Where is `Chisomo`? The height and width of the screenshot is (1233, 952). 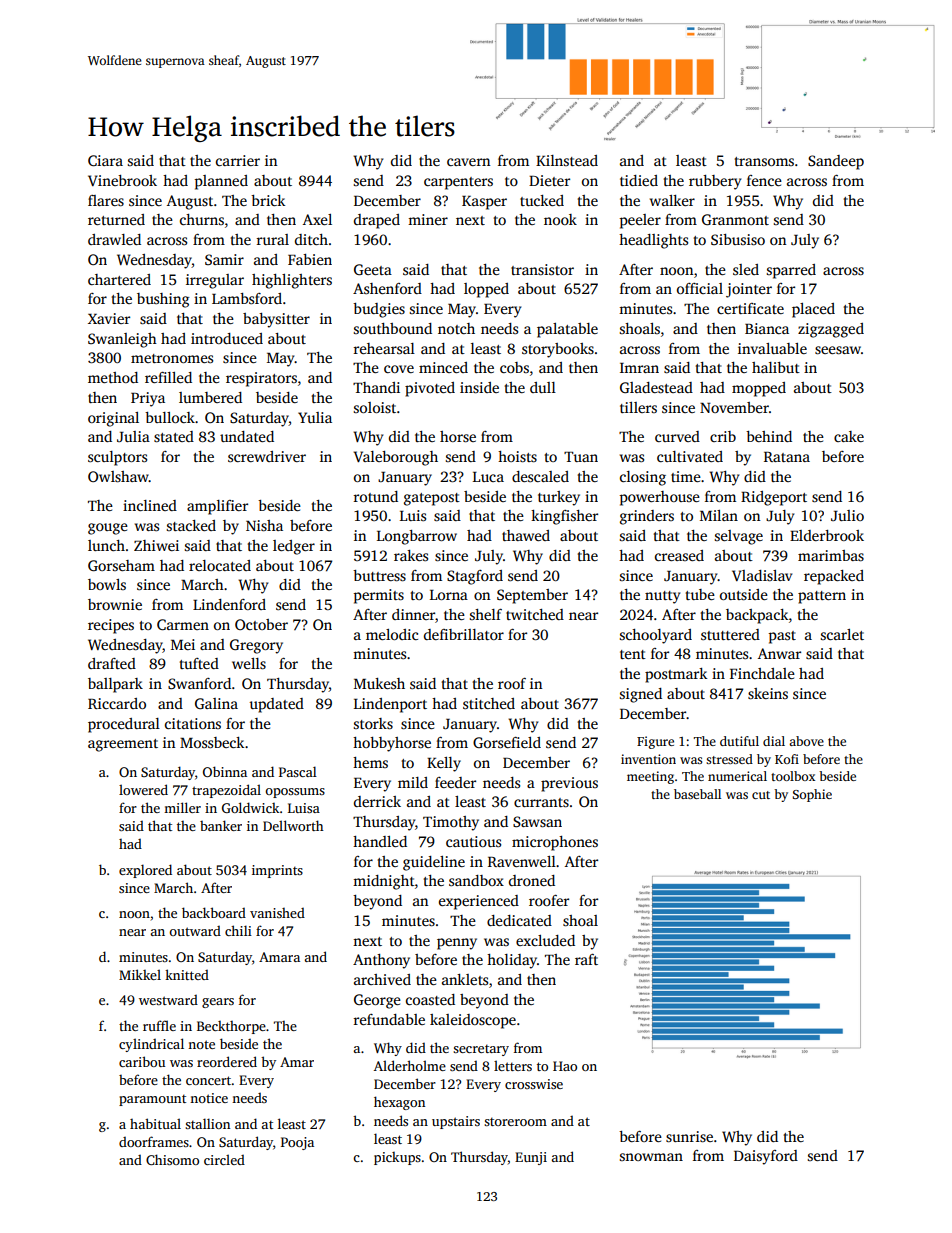
Chisomo is located at coordinates (172, 1159).
